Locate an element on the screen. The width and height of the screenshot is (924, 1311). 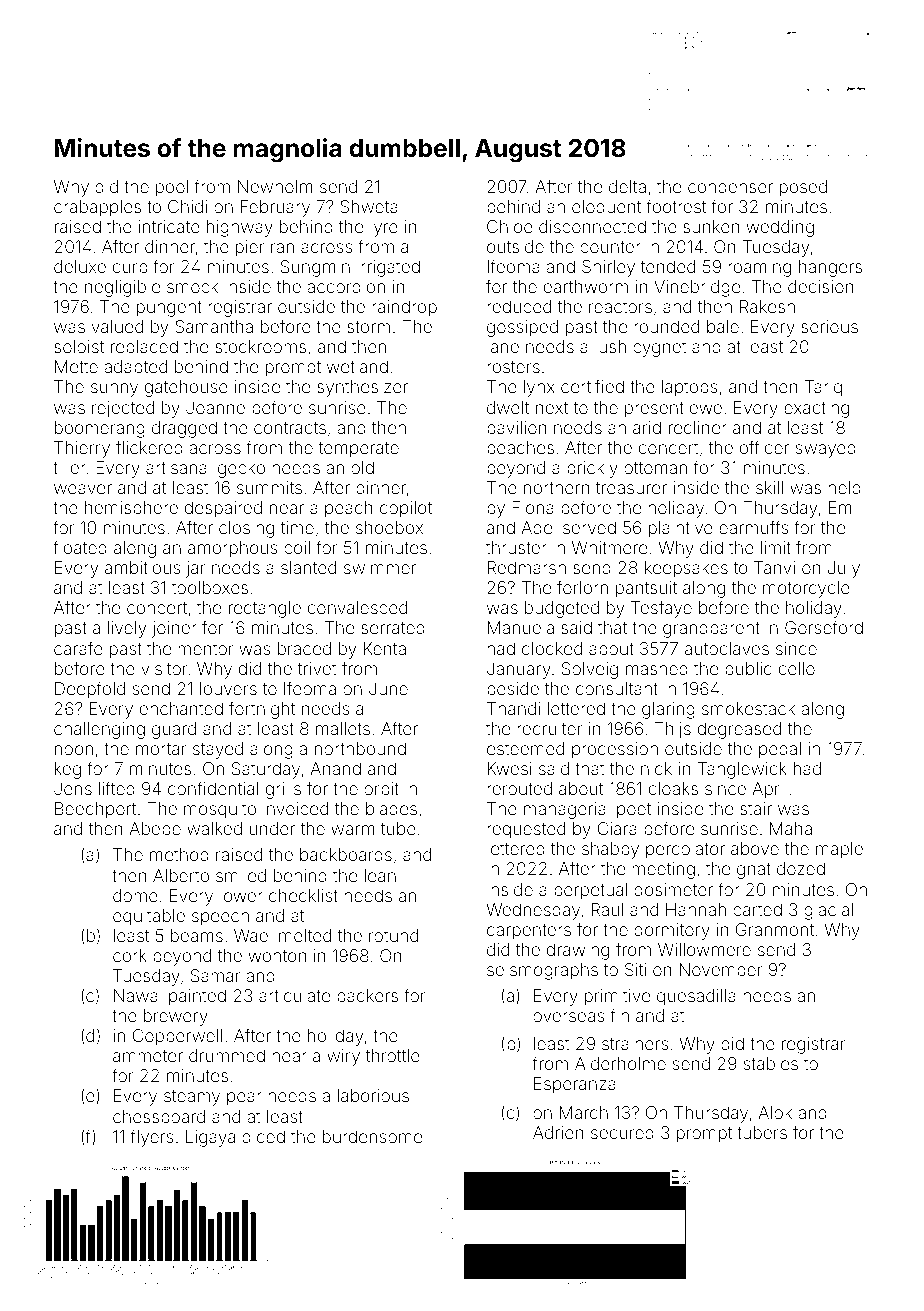
Tariq is located at coordinates (823, 388).
